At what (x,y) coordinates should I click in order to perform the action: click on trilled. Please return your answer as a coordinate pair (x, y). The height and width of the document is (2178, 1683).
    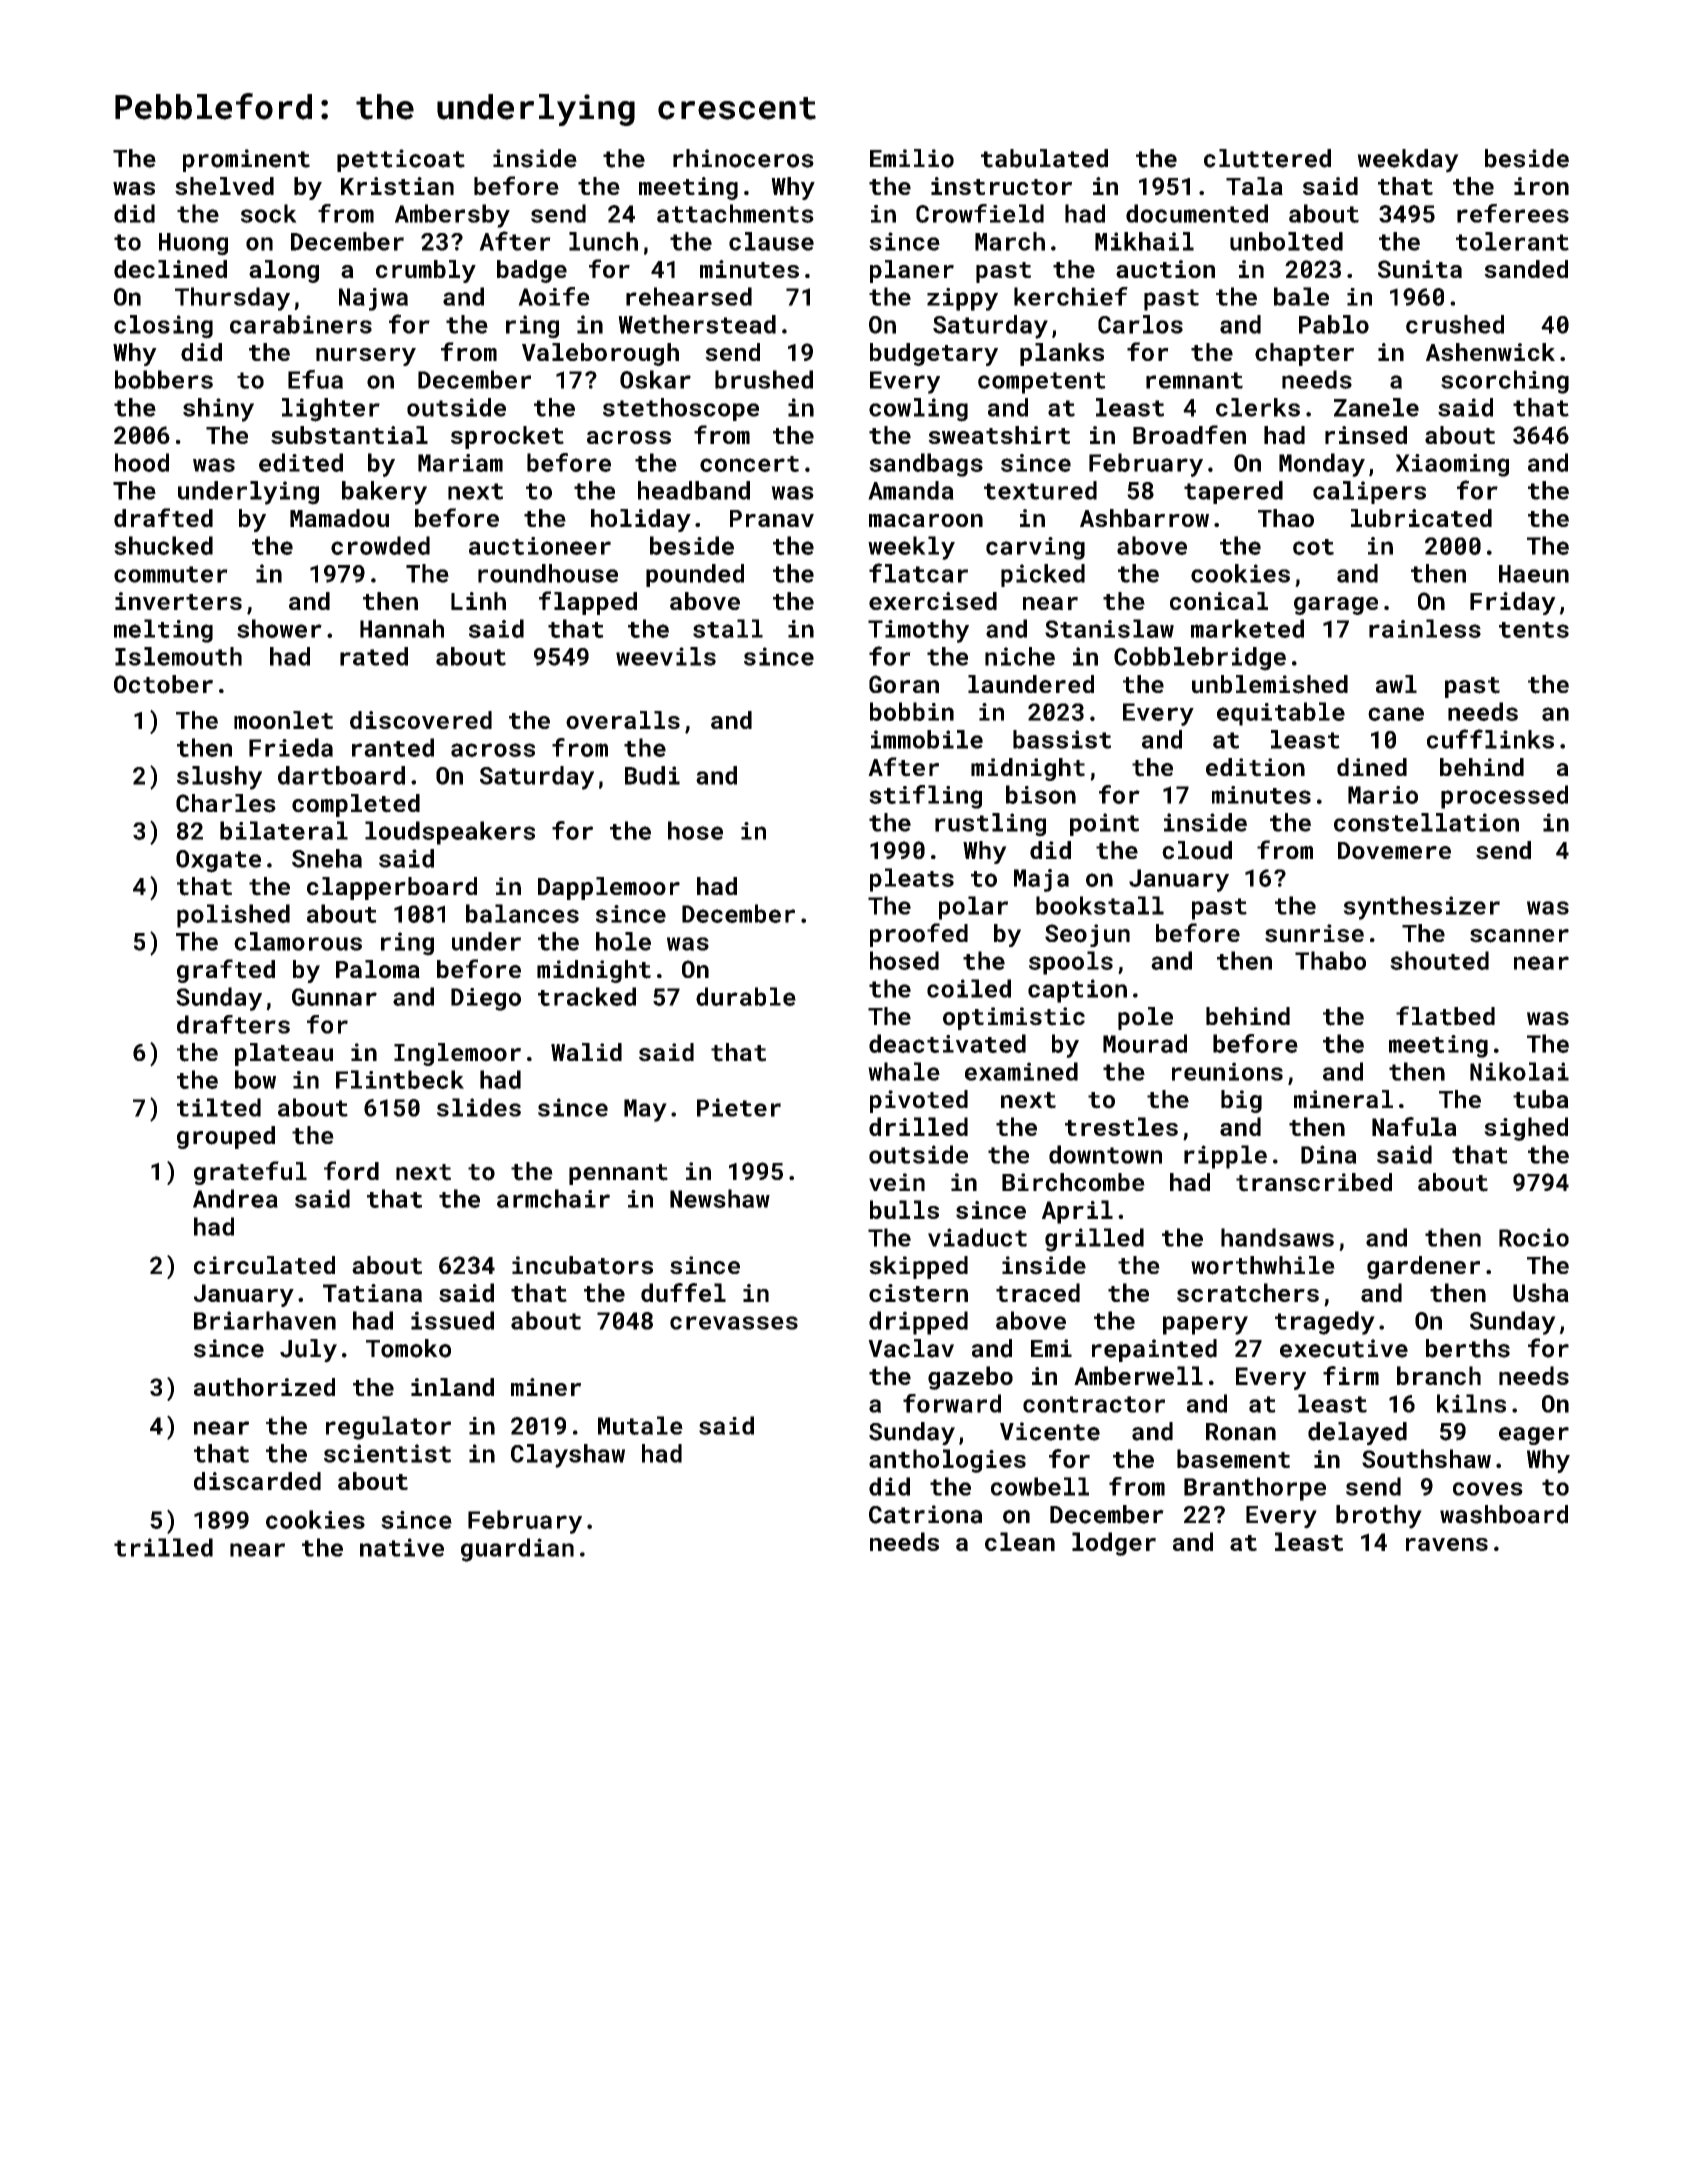
    Looking at the image, I should click on (163, 1547).
